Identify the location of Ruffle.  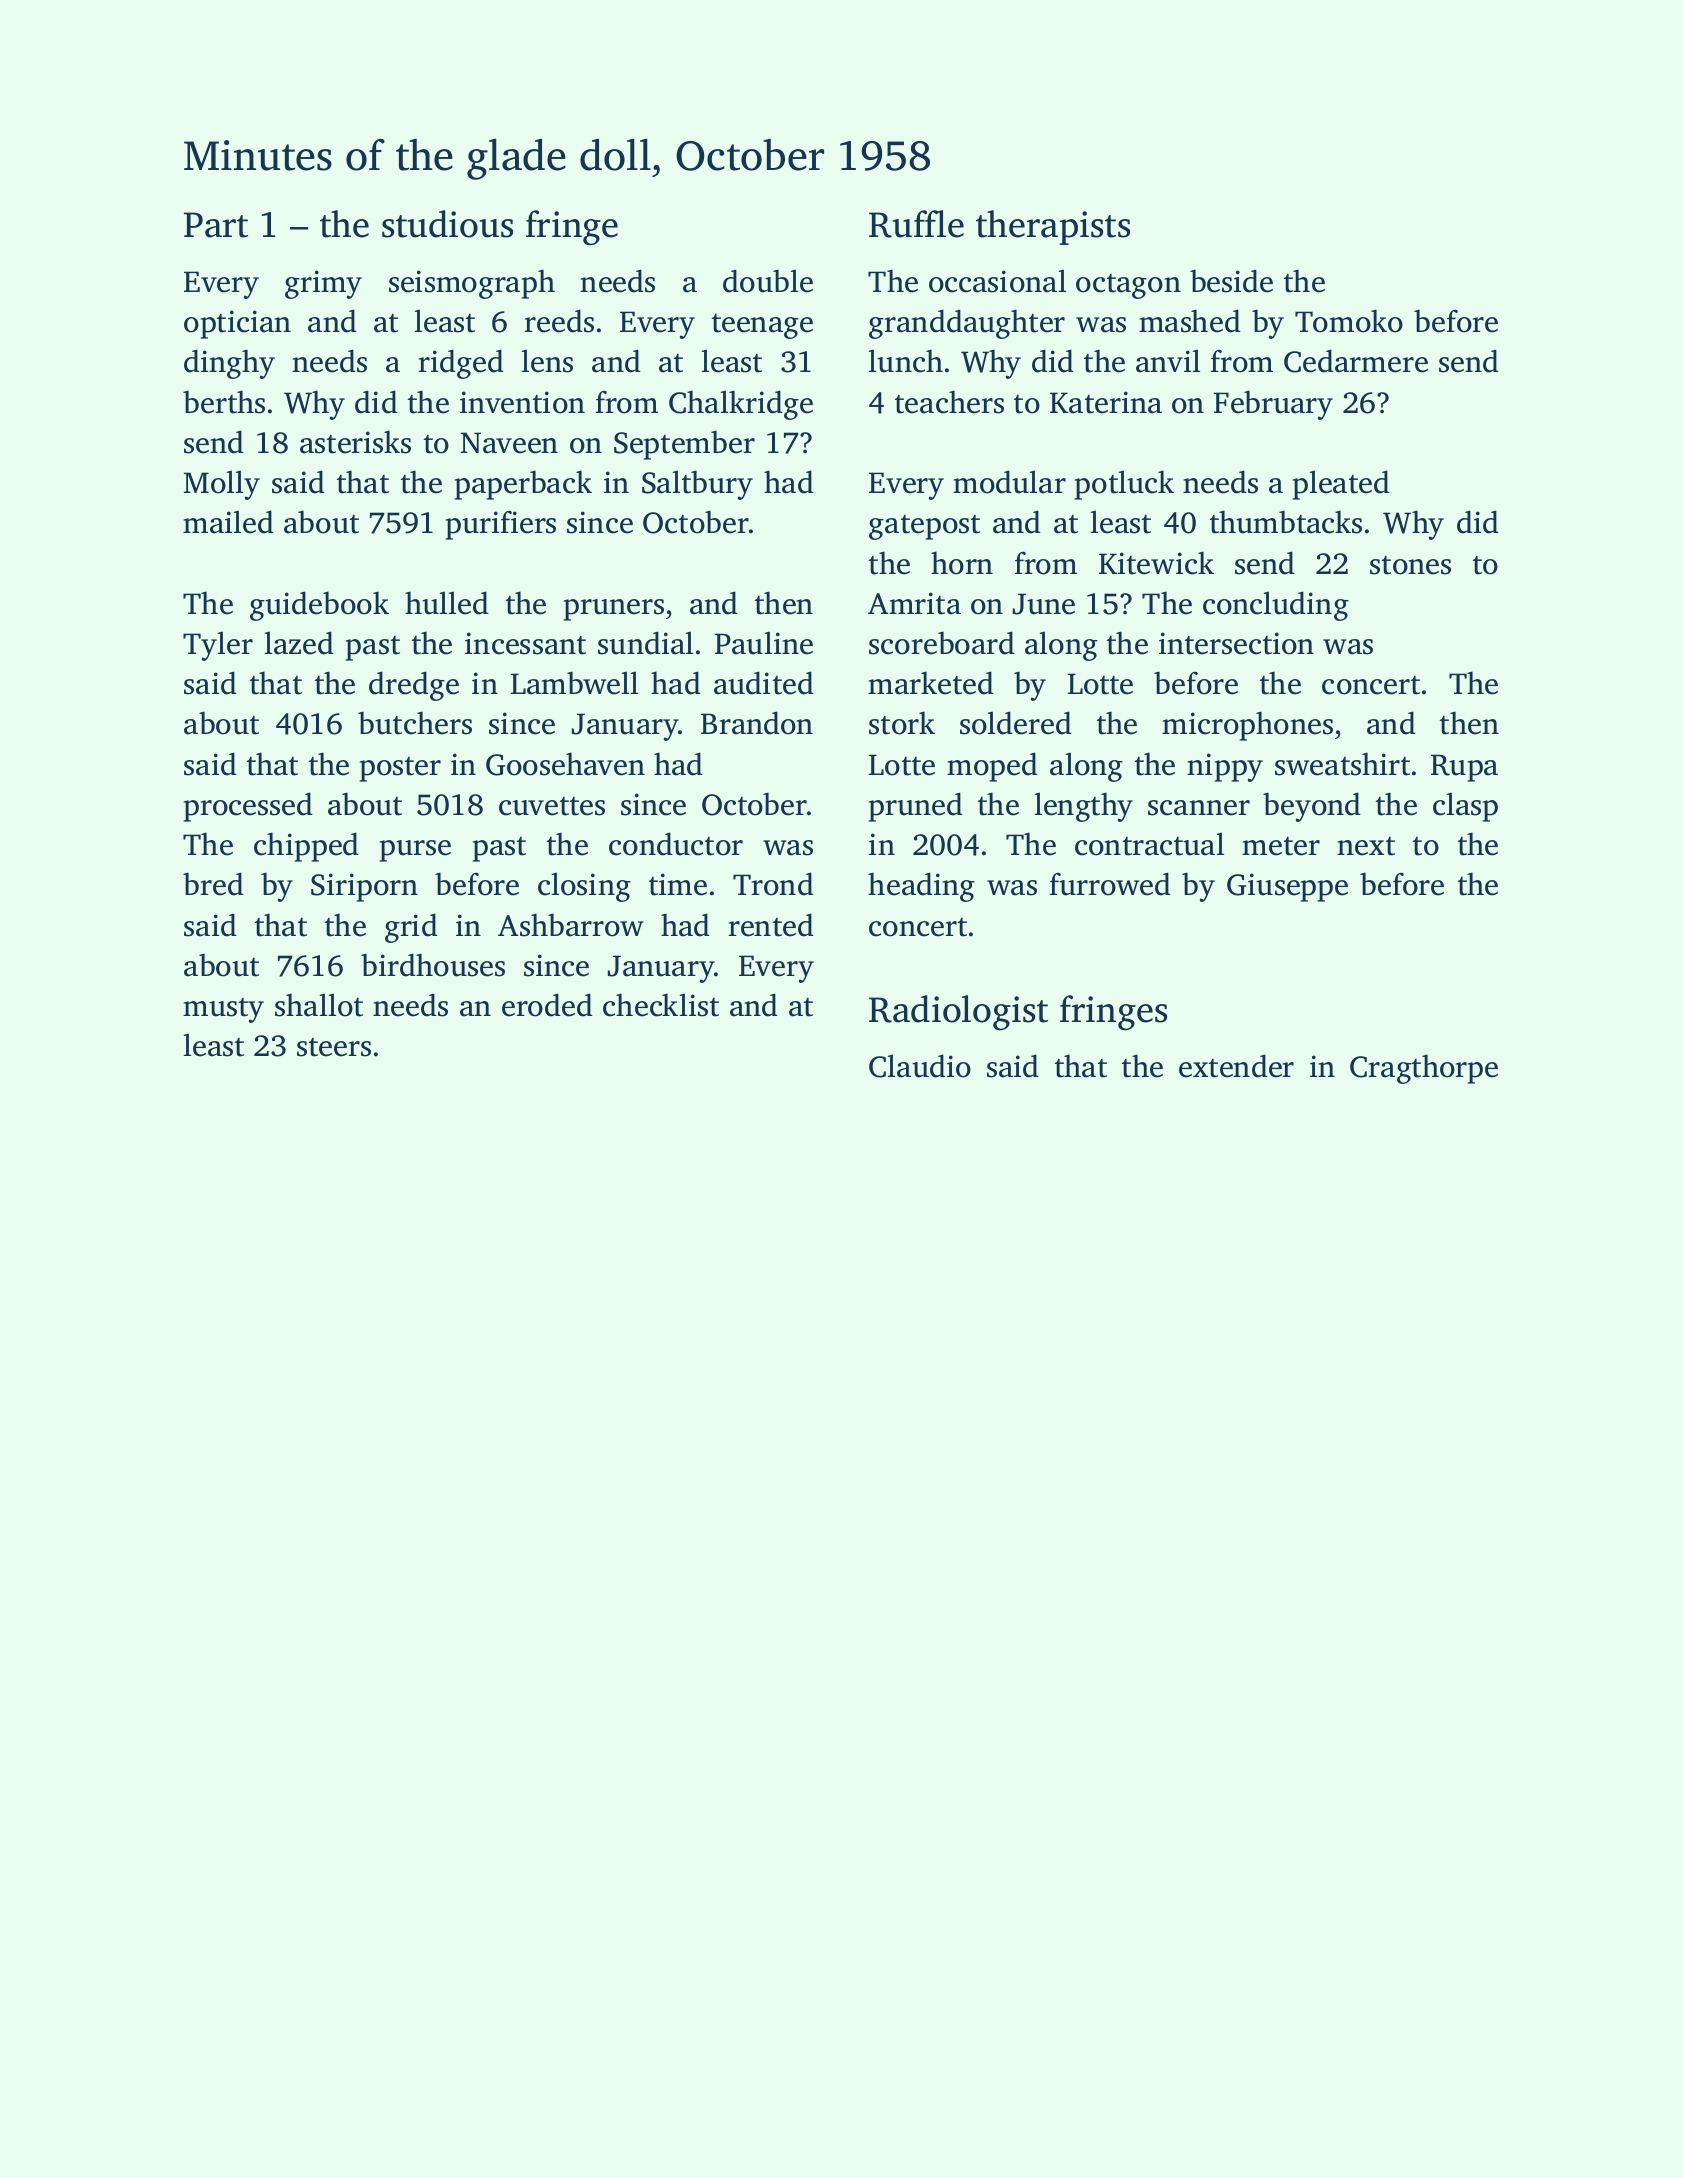
(916, 224).
